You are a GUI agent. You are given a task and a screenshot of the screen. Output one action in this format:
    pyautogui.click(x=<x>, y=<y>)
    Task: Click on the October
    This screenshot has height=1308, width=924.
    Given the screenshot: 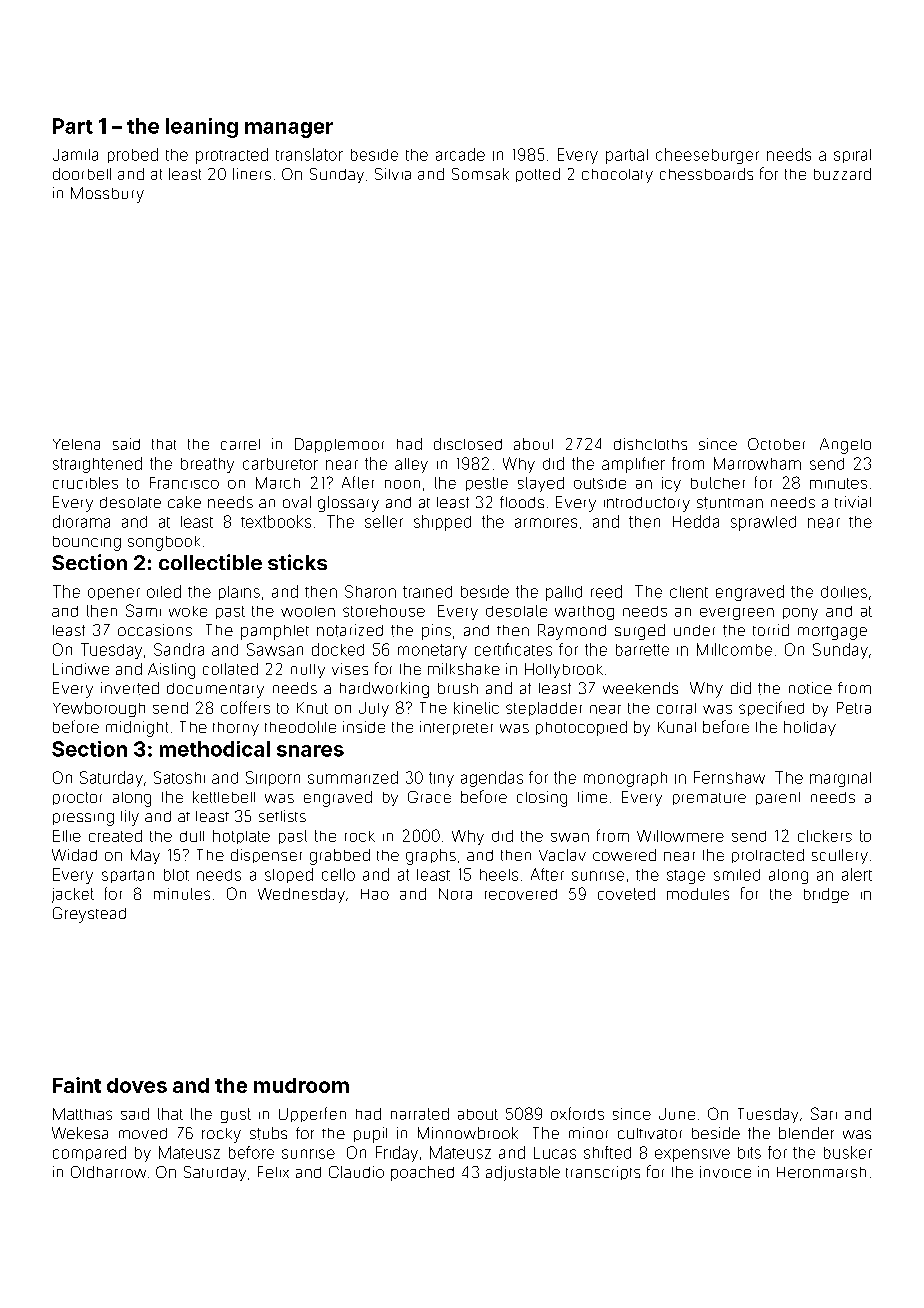 What is the action you would take?
    pyautogui.click(x=776, y=444)
